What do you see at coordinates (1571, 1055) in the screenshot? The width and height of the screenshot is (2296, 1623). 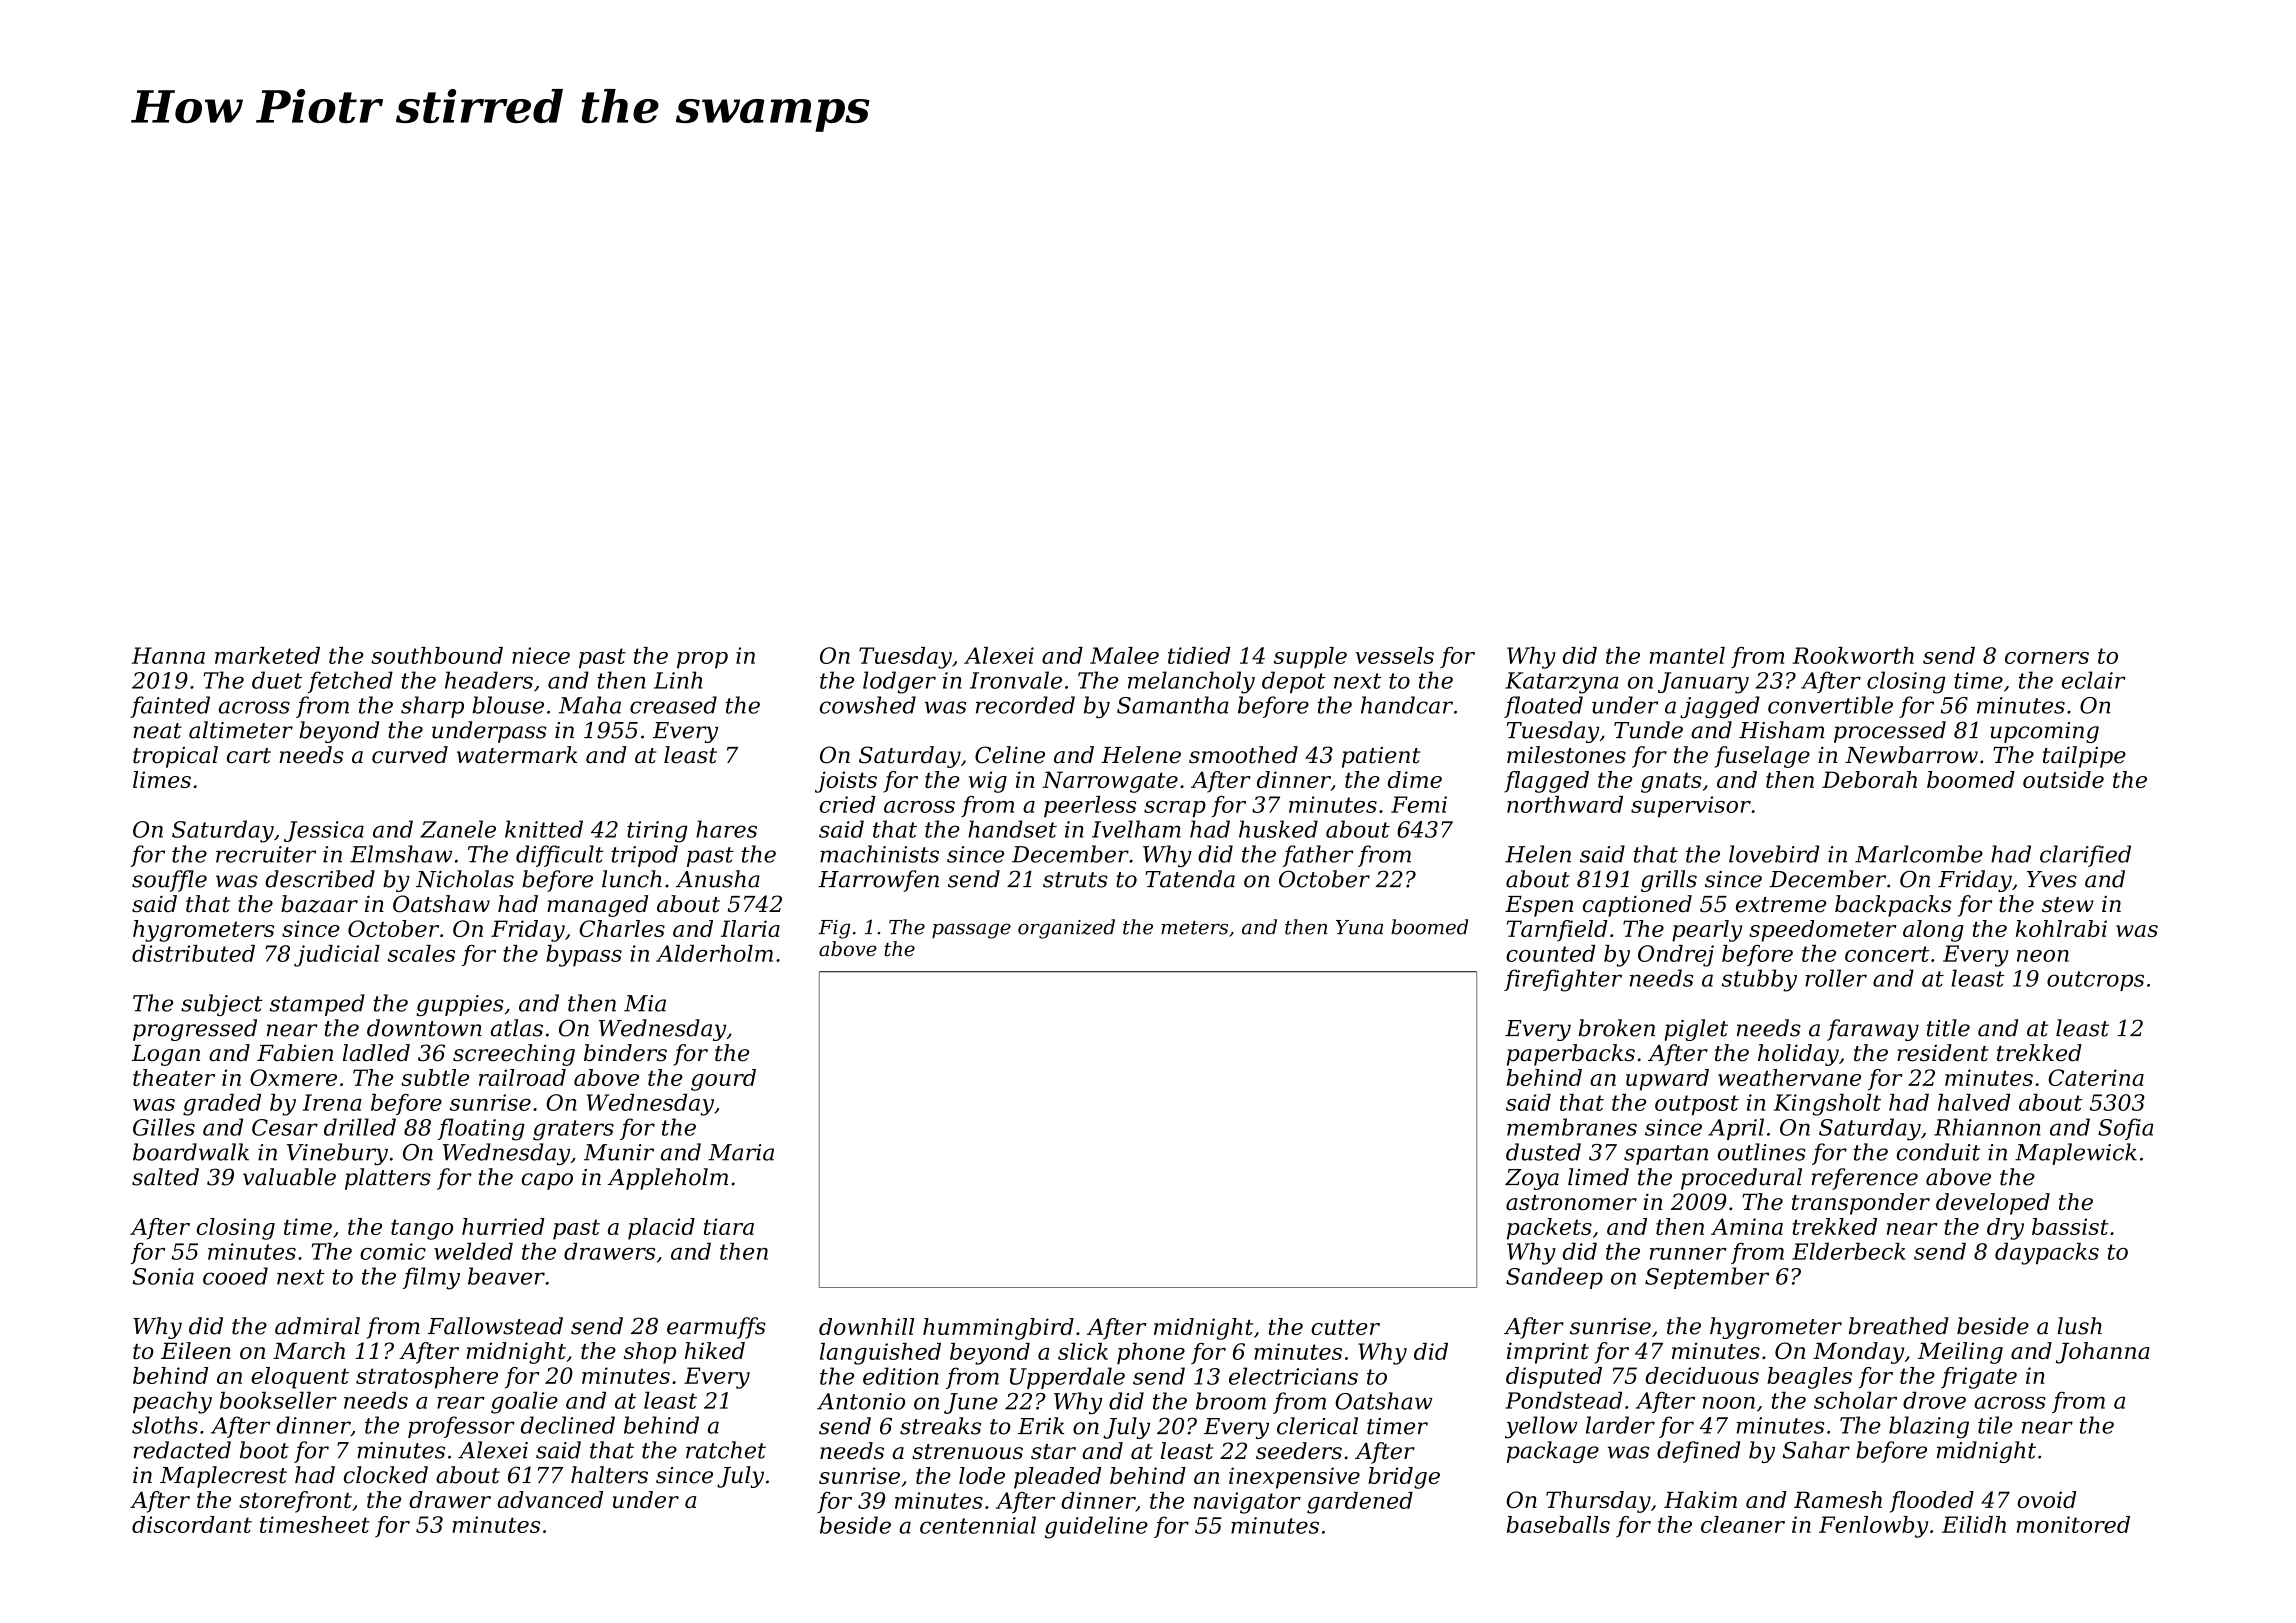 I see `paperbacks` at bounding box center [1571, 1055].
